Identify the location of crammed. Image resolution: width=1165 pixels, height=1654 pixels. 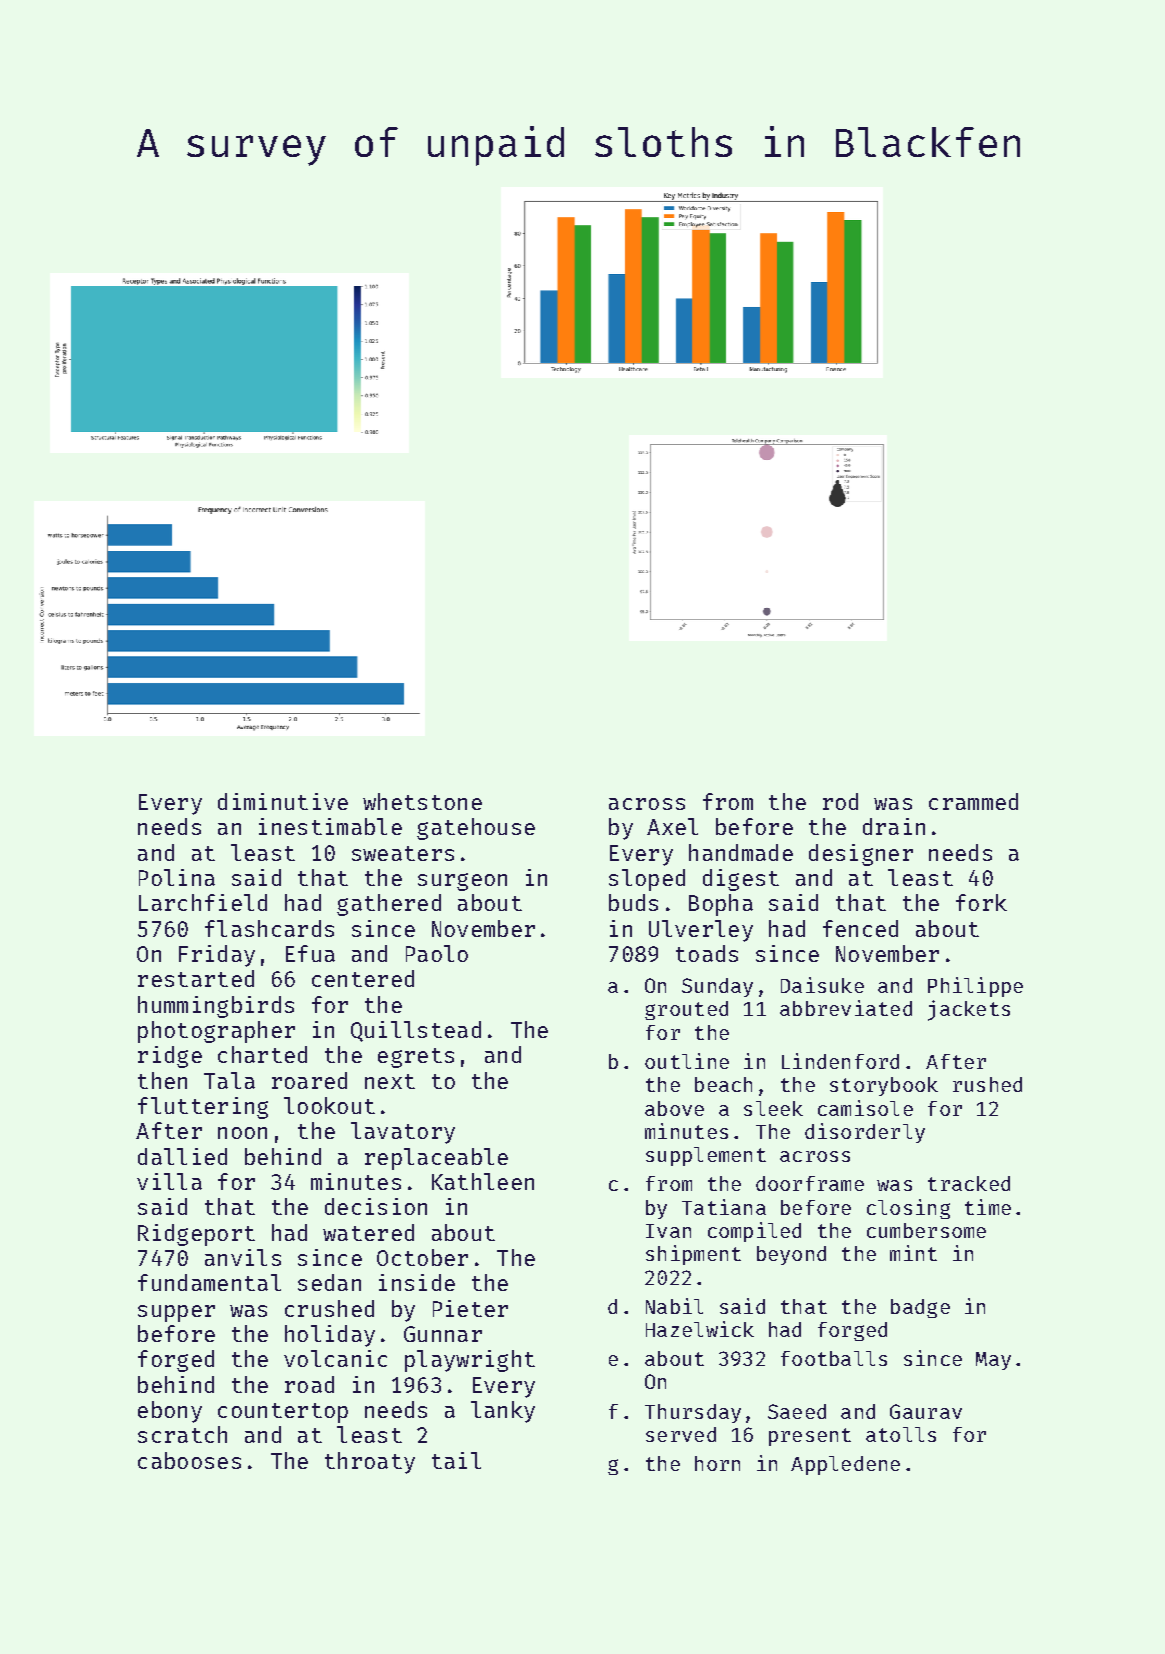
(973, 801).
